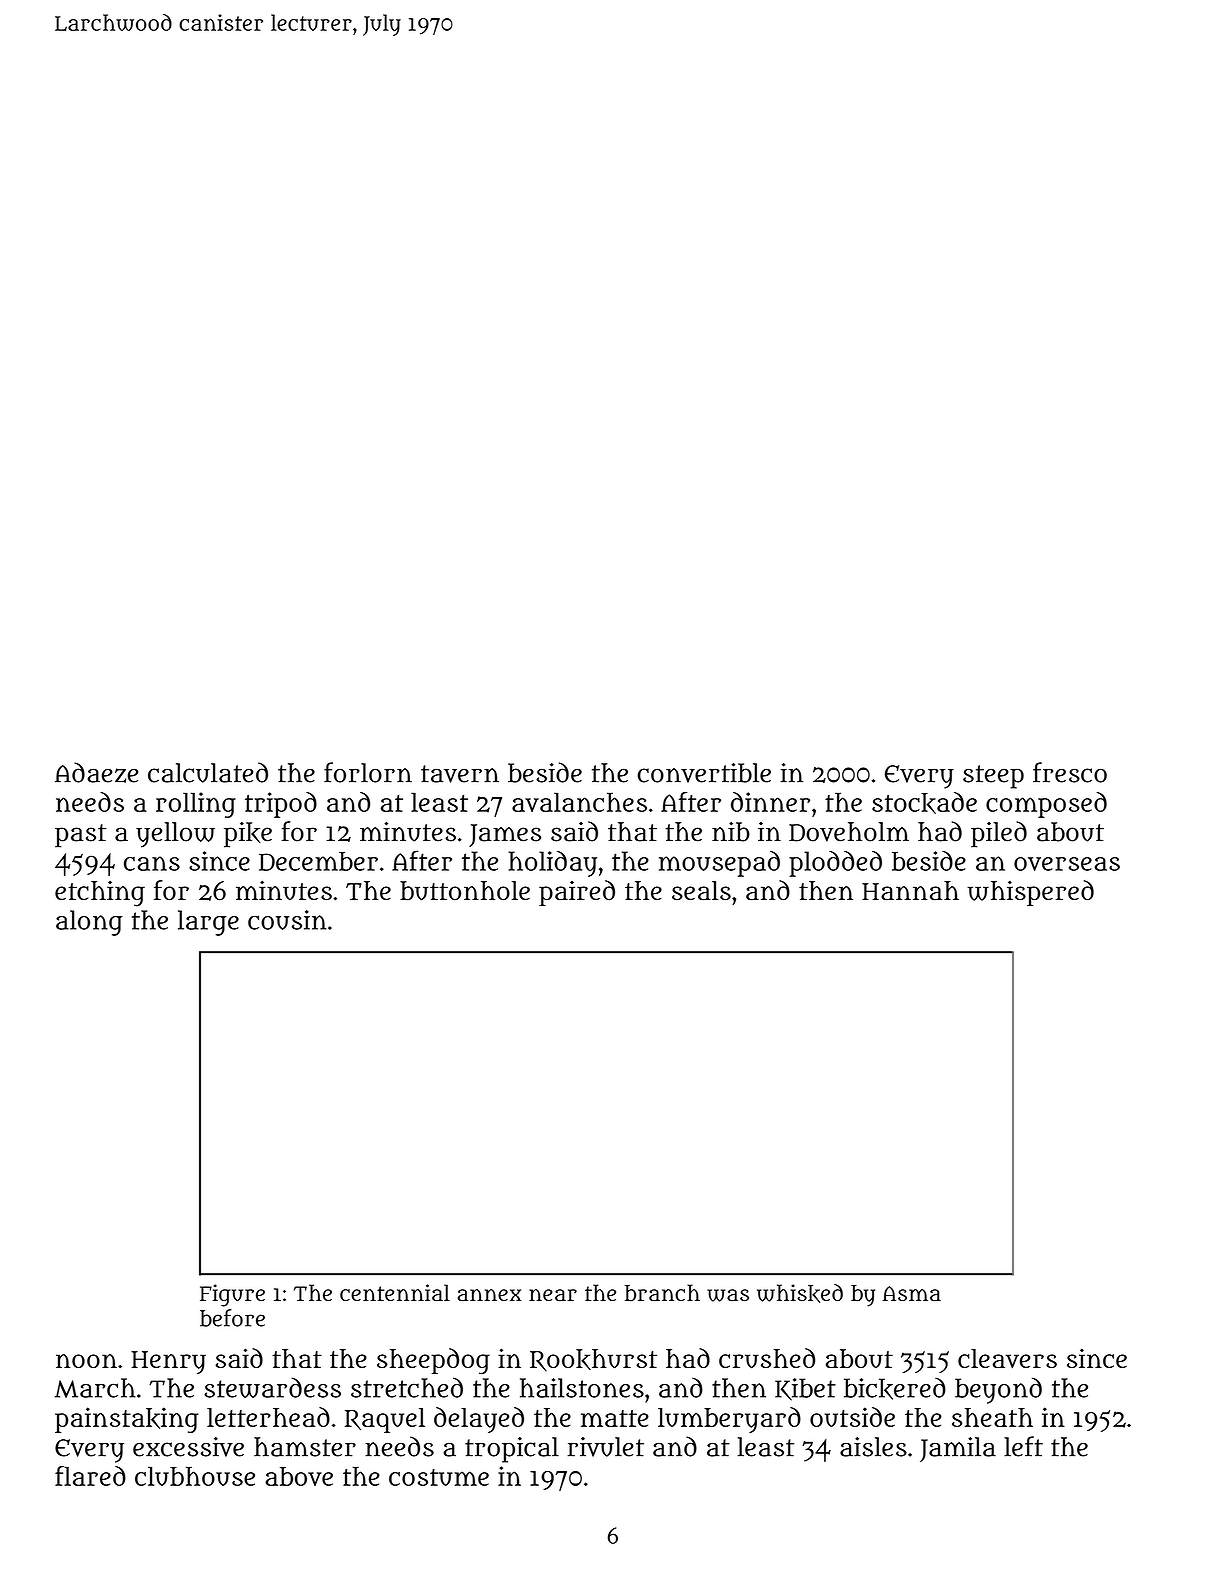 The width and height of the screenshot is (1213, 1570). What do you see at coordinates (912, 1293) in the screenshot?
I see `Asma` at bounding box center [912, 1293].
